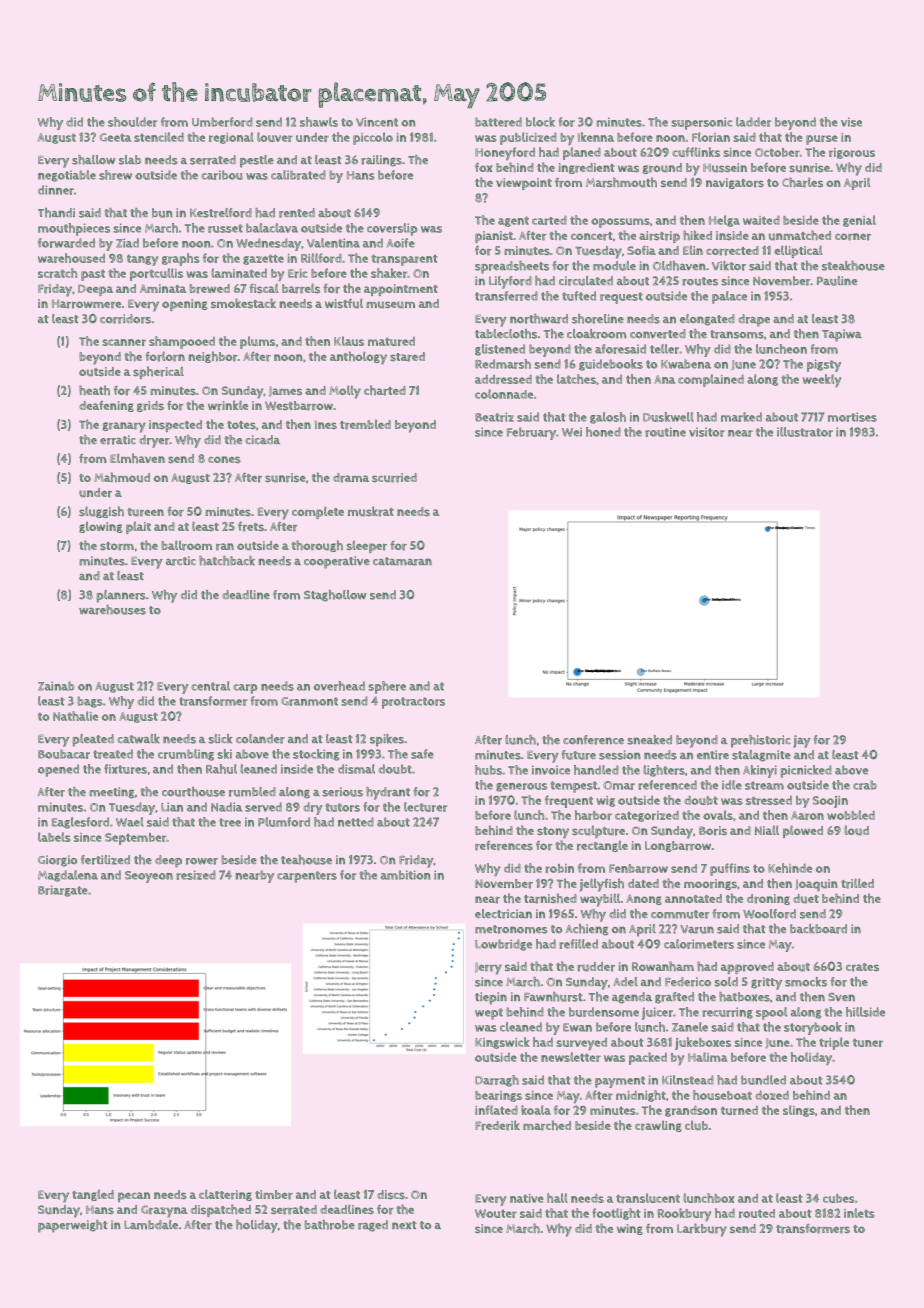 The height and width of the page is (1308, 924). Describe the element at coordinates (56, 213) in the page. I see `Thandi` at that location.
